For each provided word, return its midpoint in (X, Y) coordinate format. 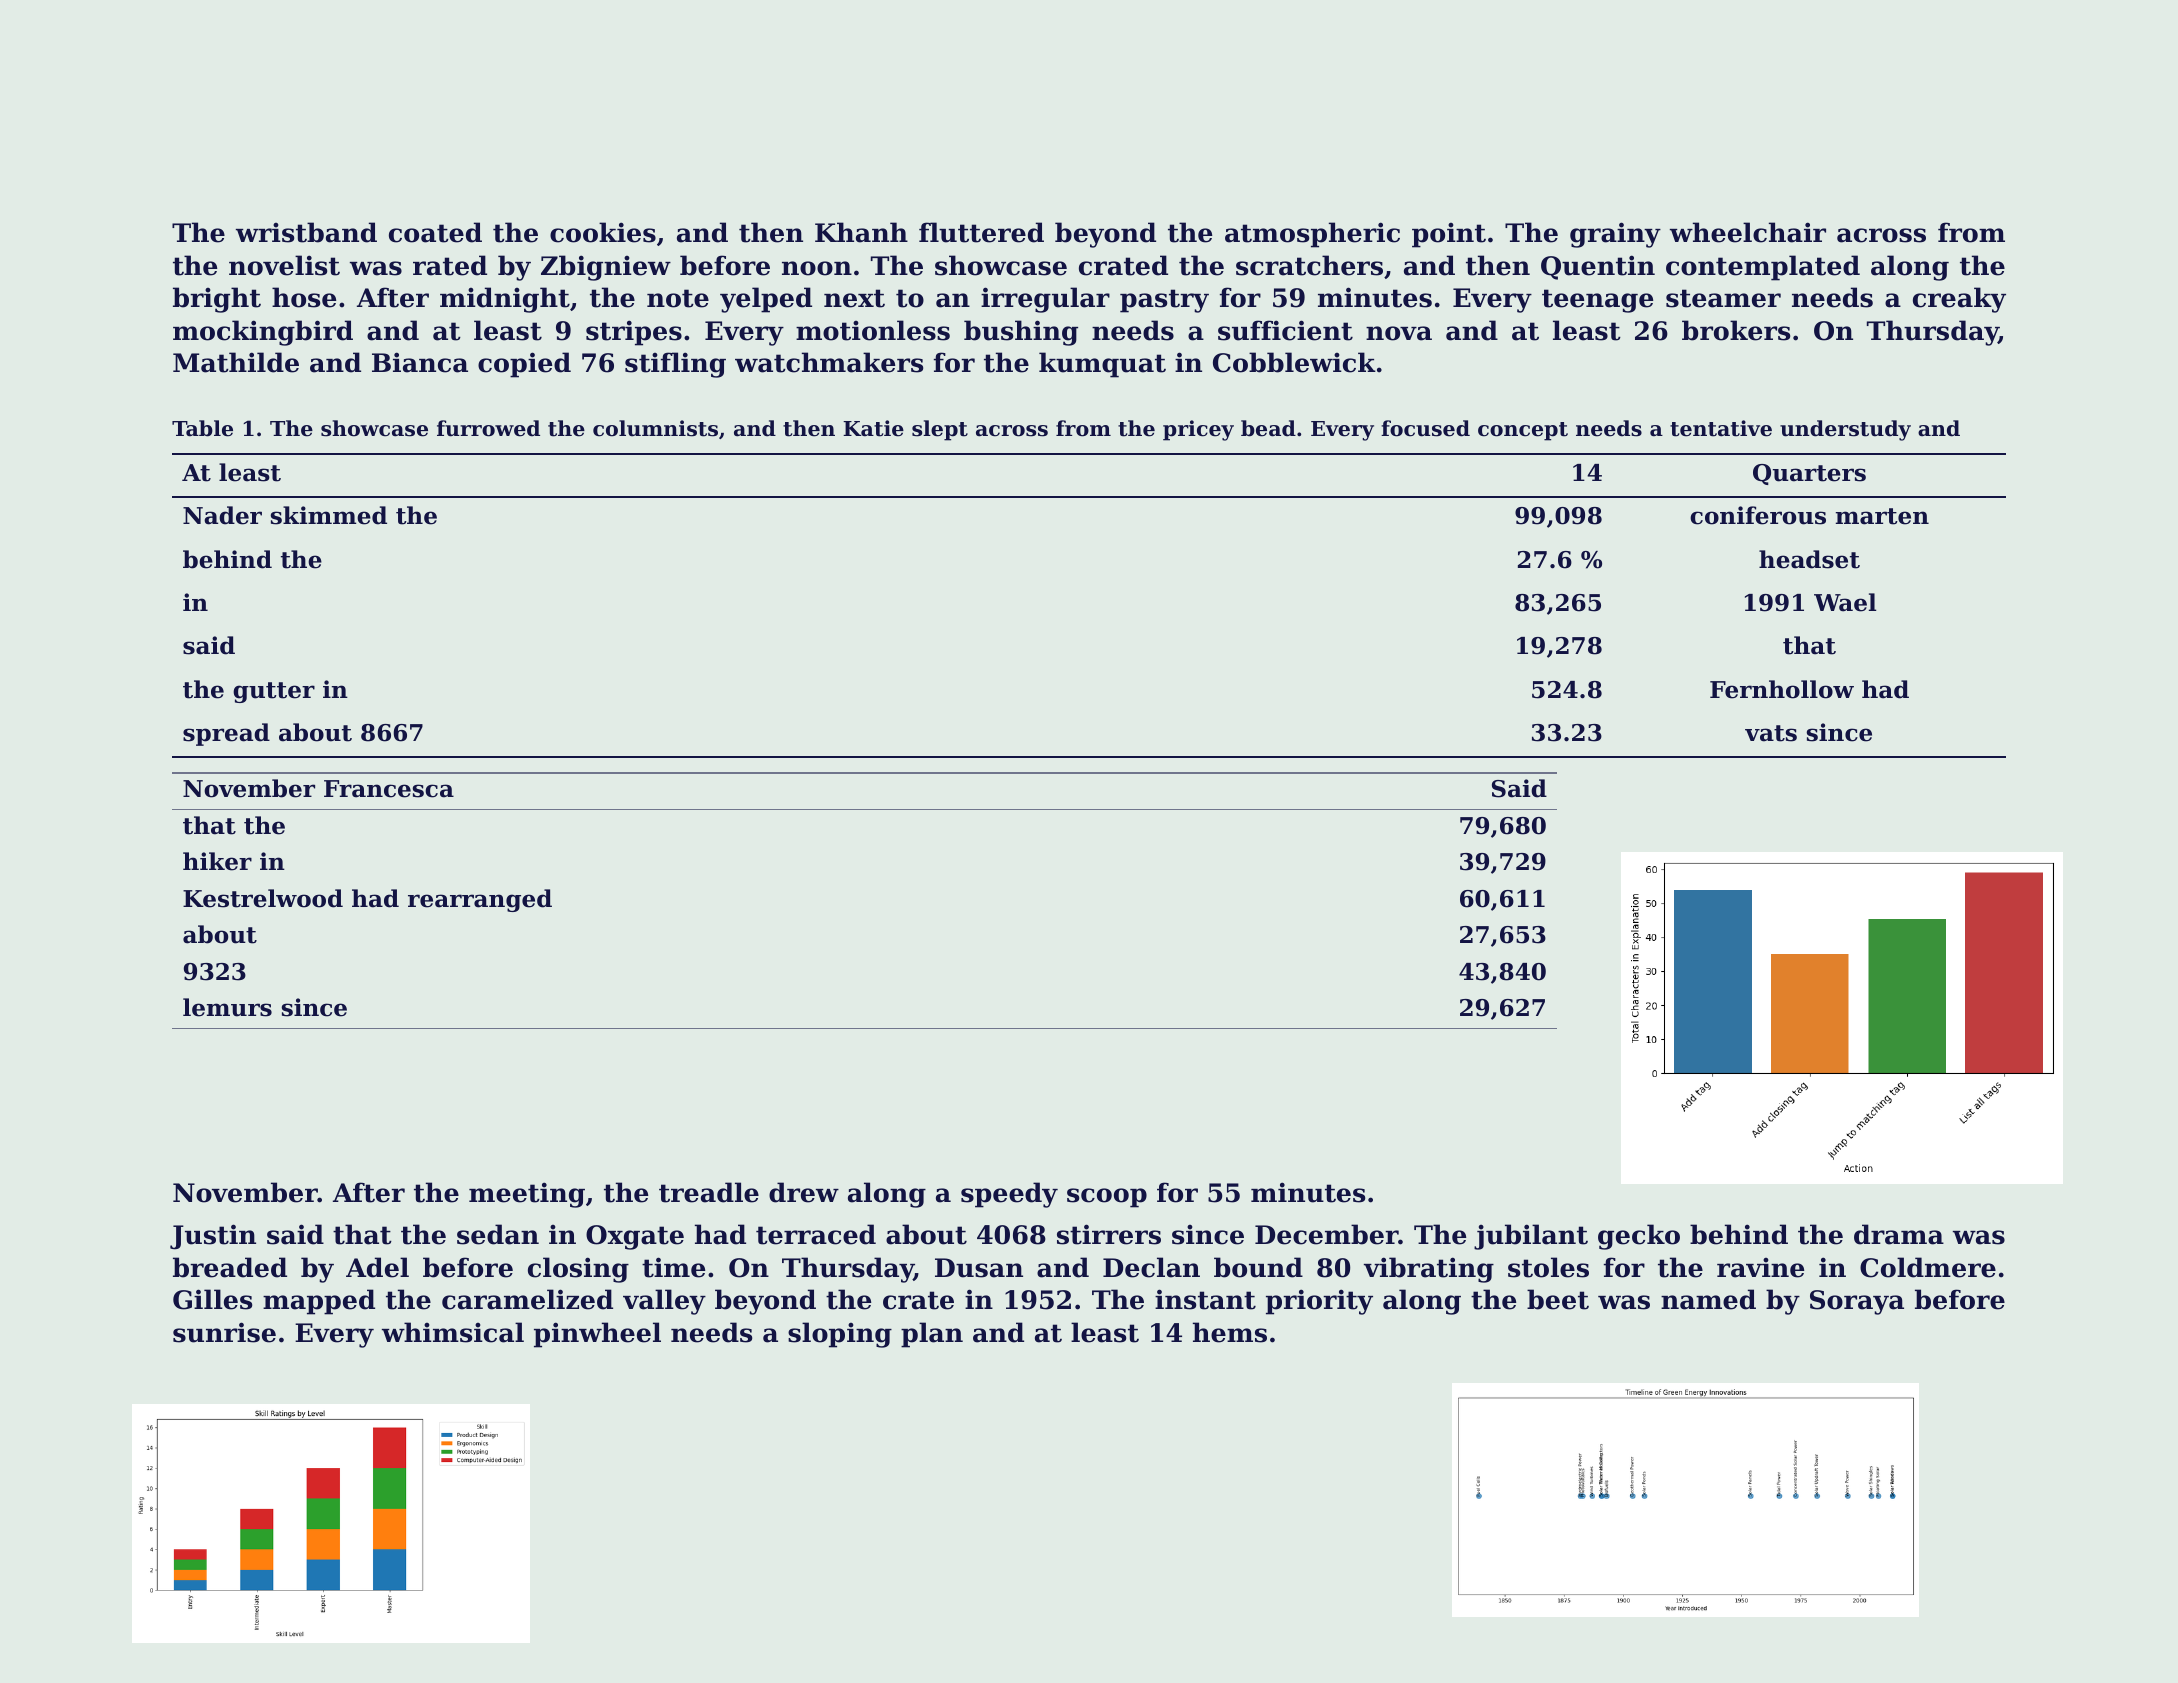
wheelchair (1748, 232)
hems (1230, 1332)
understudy (1845, 430)
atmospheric (1312, 235)
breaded (230, 1267)
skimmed (329, 515)
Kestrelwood (263, 898)
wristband (306, 232)
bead (1268, 428)
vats (1771, 733)
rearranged (480, 900)
